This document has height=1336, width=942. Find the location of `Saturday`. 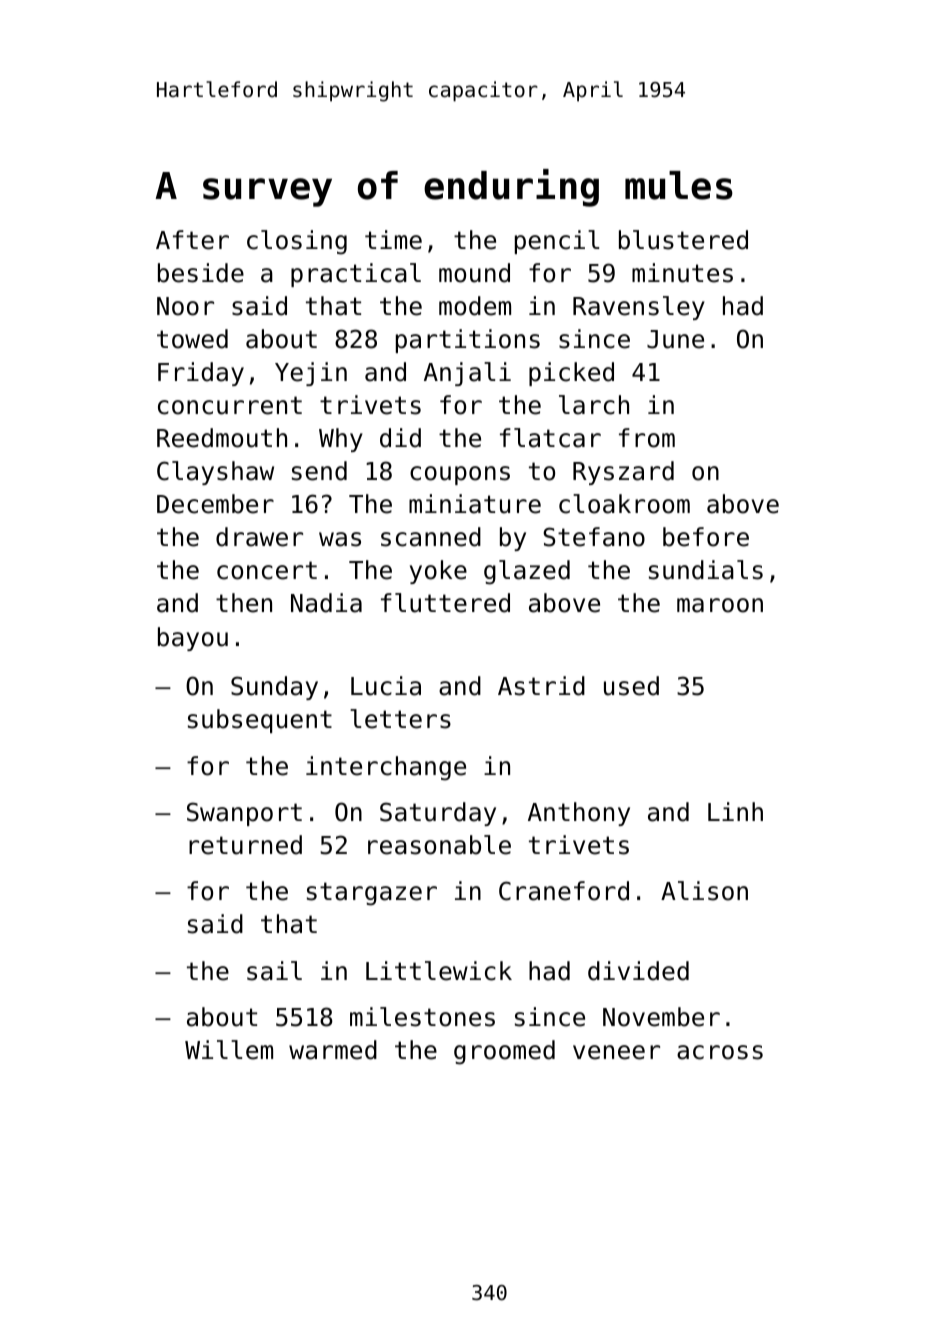

Saturday is located at coordinates (438, 814).
